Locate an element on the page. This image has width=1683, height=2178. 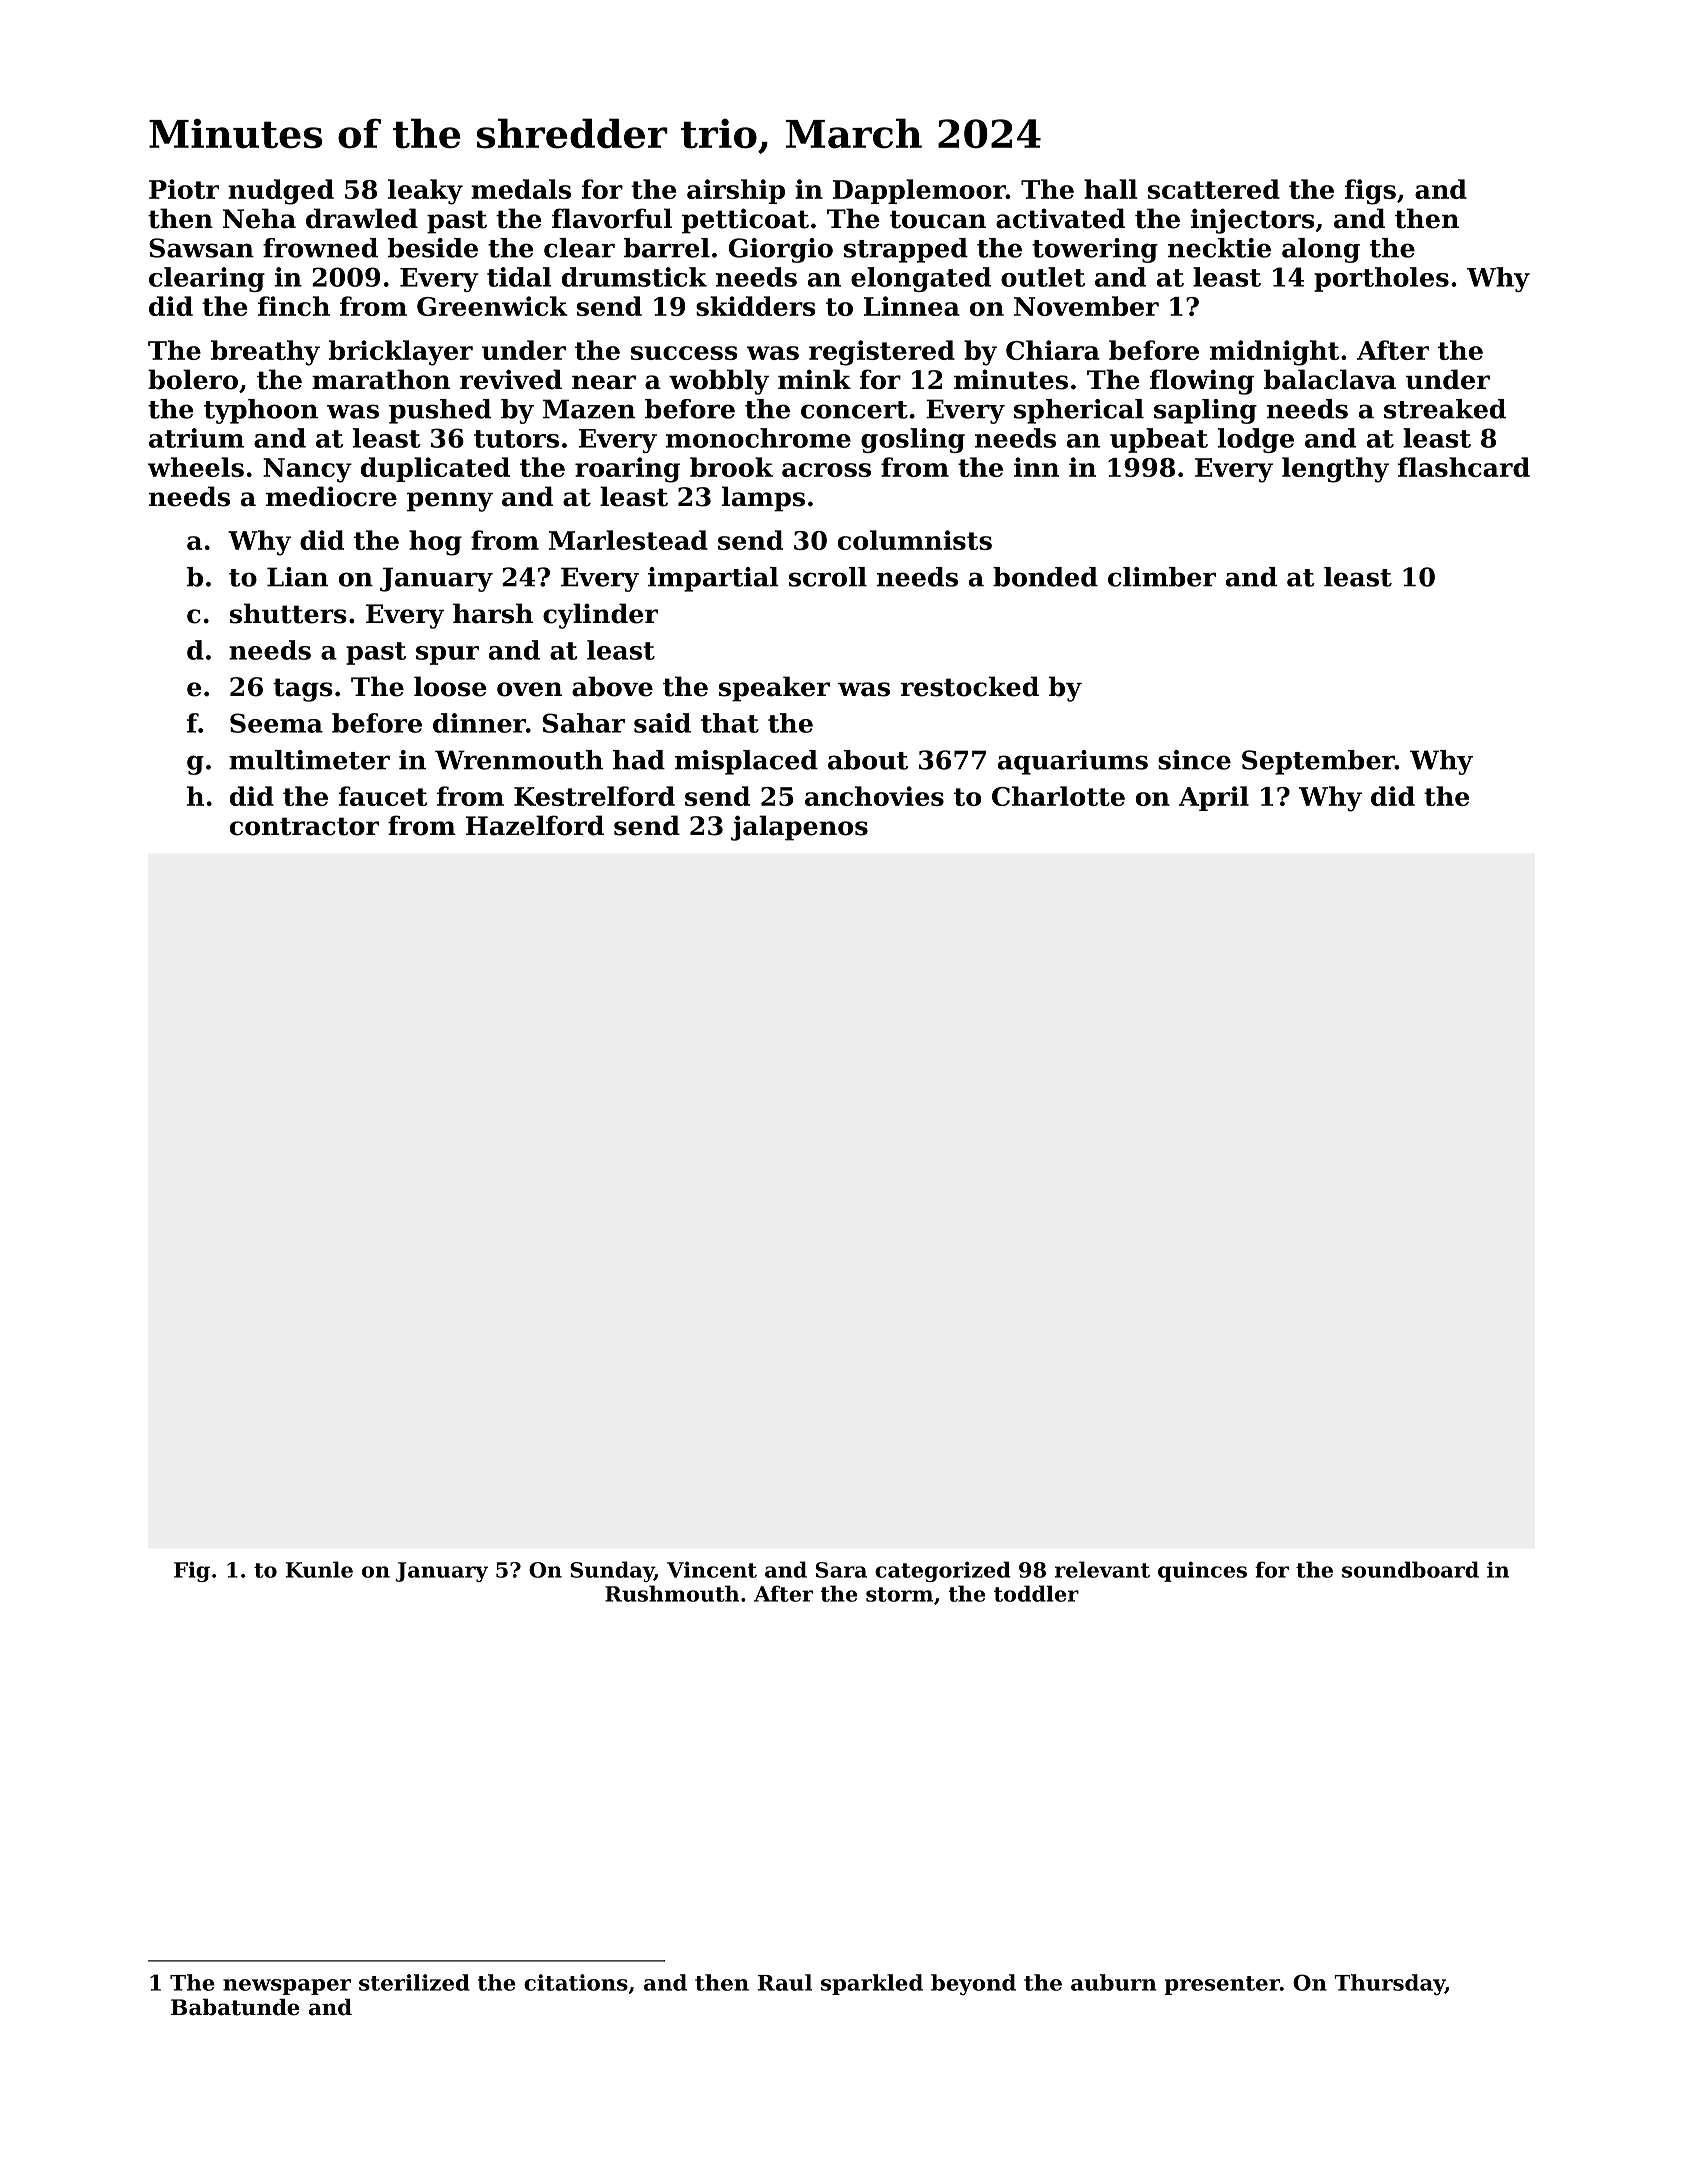
Dapplemoor is located at coordinates (919, 191).
